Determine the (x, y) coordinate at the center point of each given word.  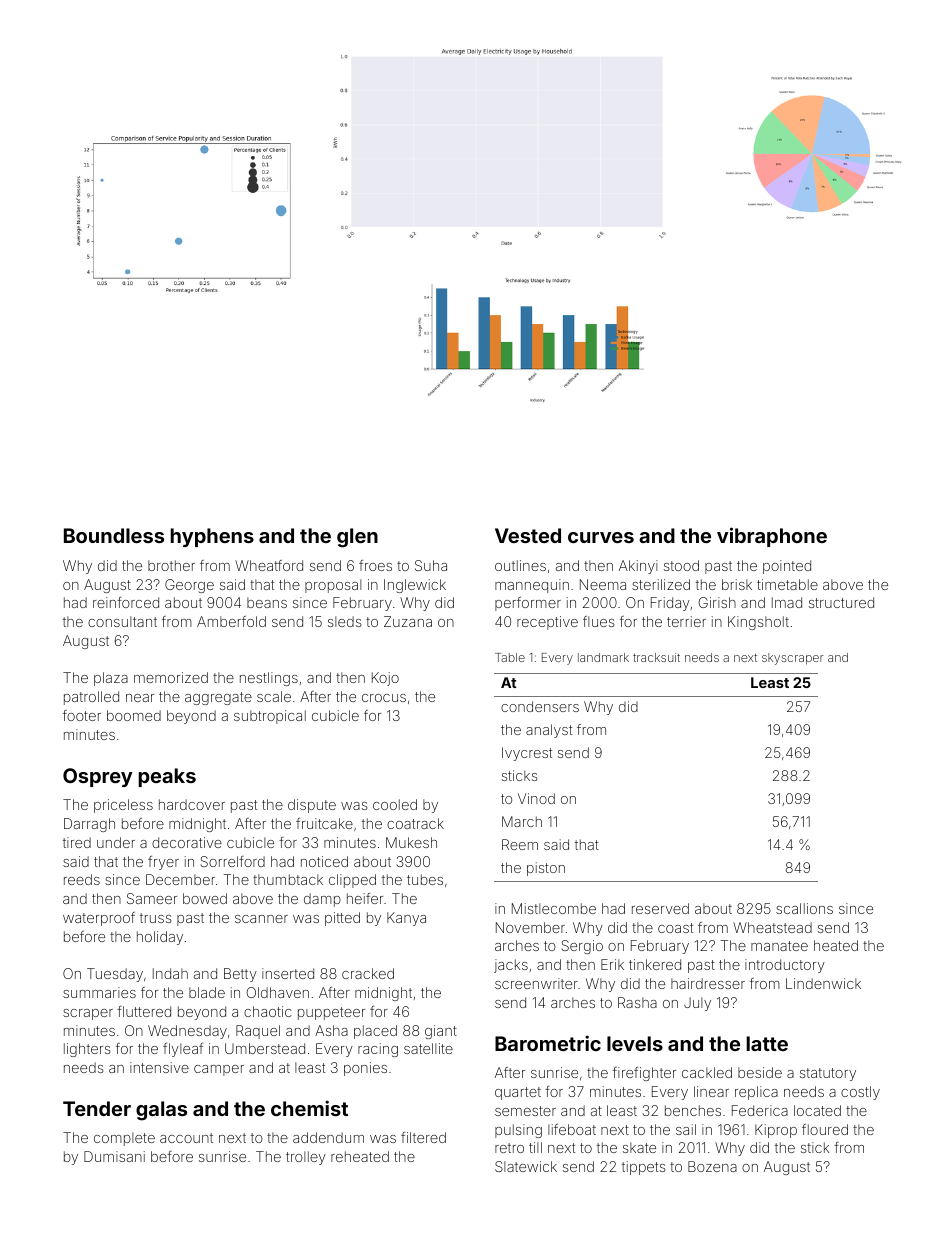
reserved (660, 908)
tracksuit (656, 657)
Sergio (582, 947)
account (186, 1138)
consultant (122, 621)
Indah (170, 973)
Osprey (98, 777)
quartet (518, 1093)
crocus (384, 698)
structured (841, 602)
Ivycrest (527, 754)
